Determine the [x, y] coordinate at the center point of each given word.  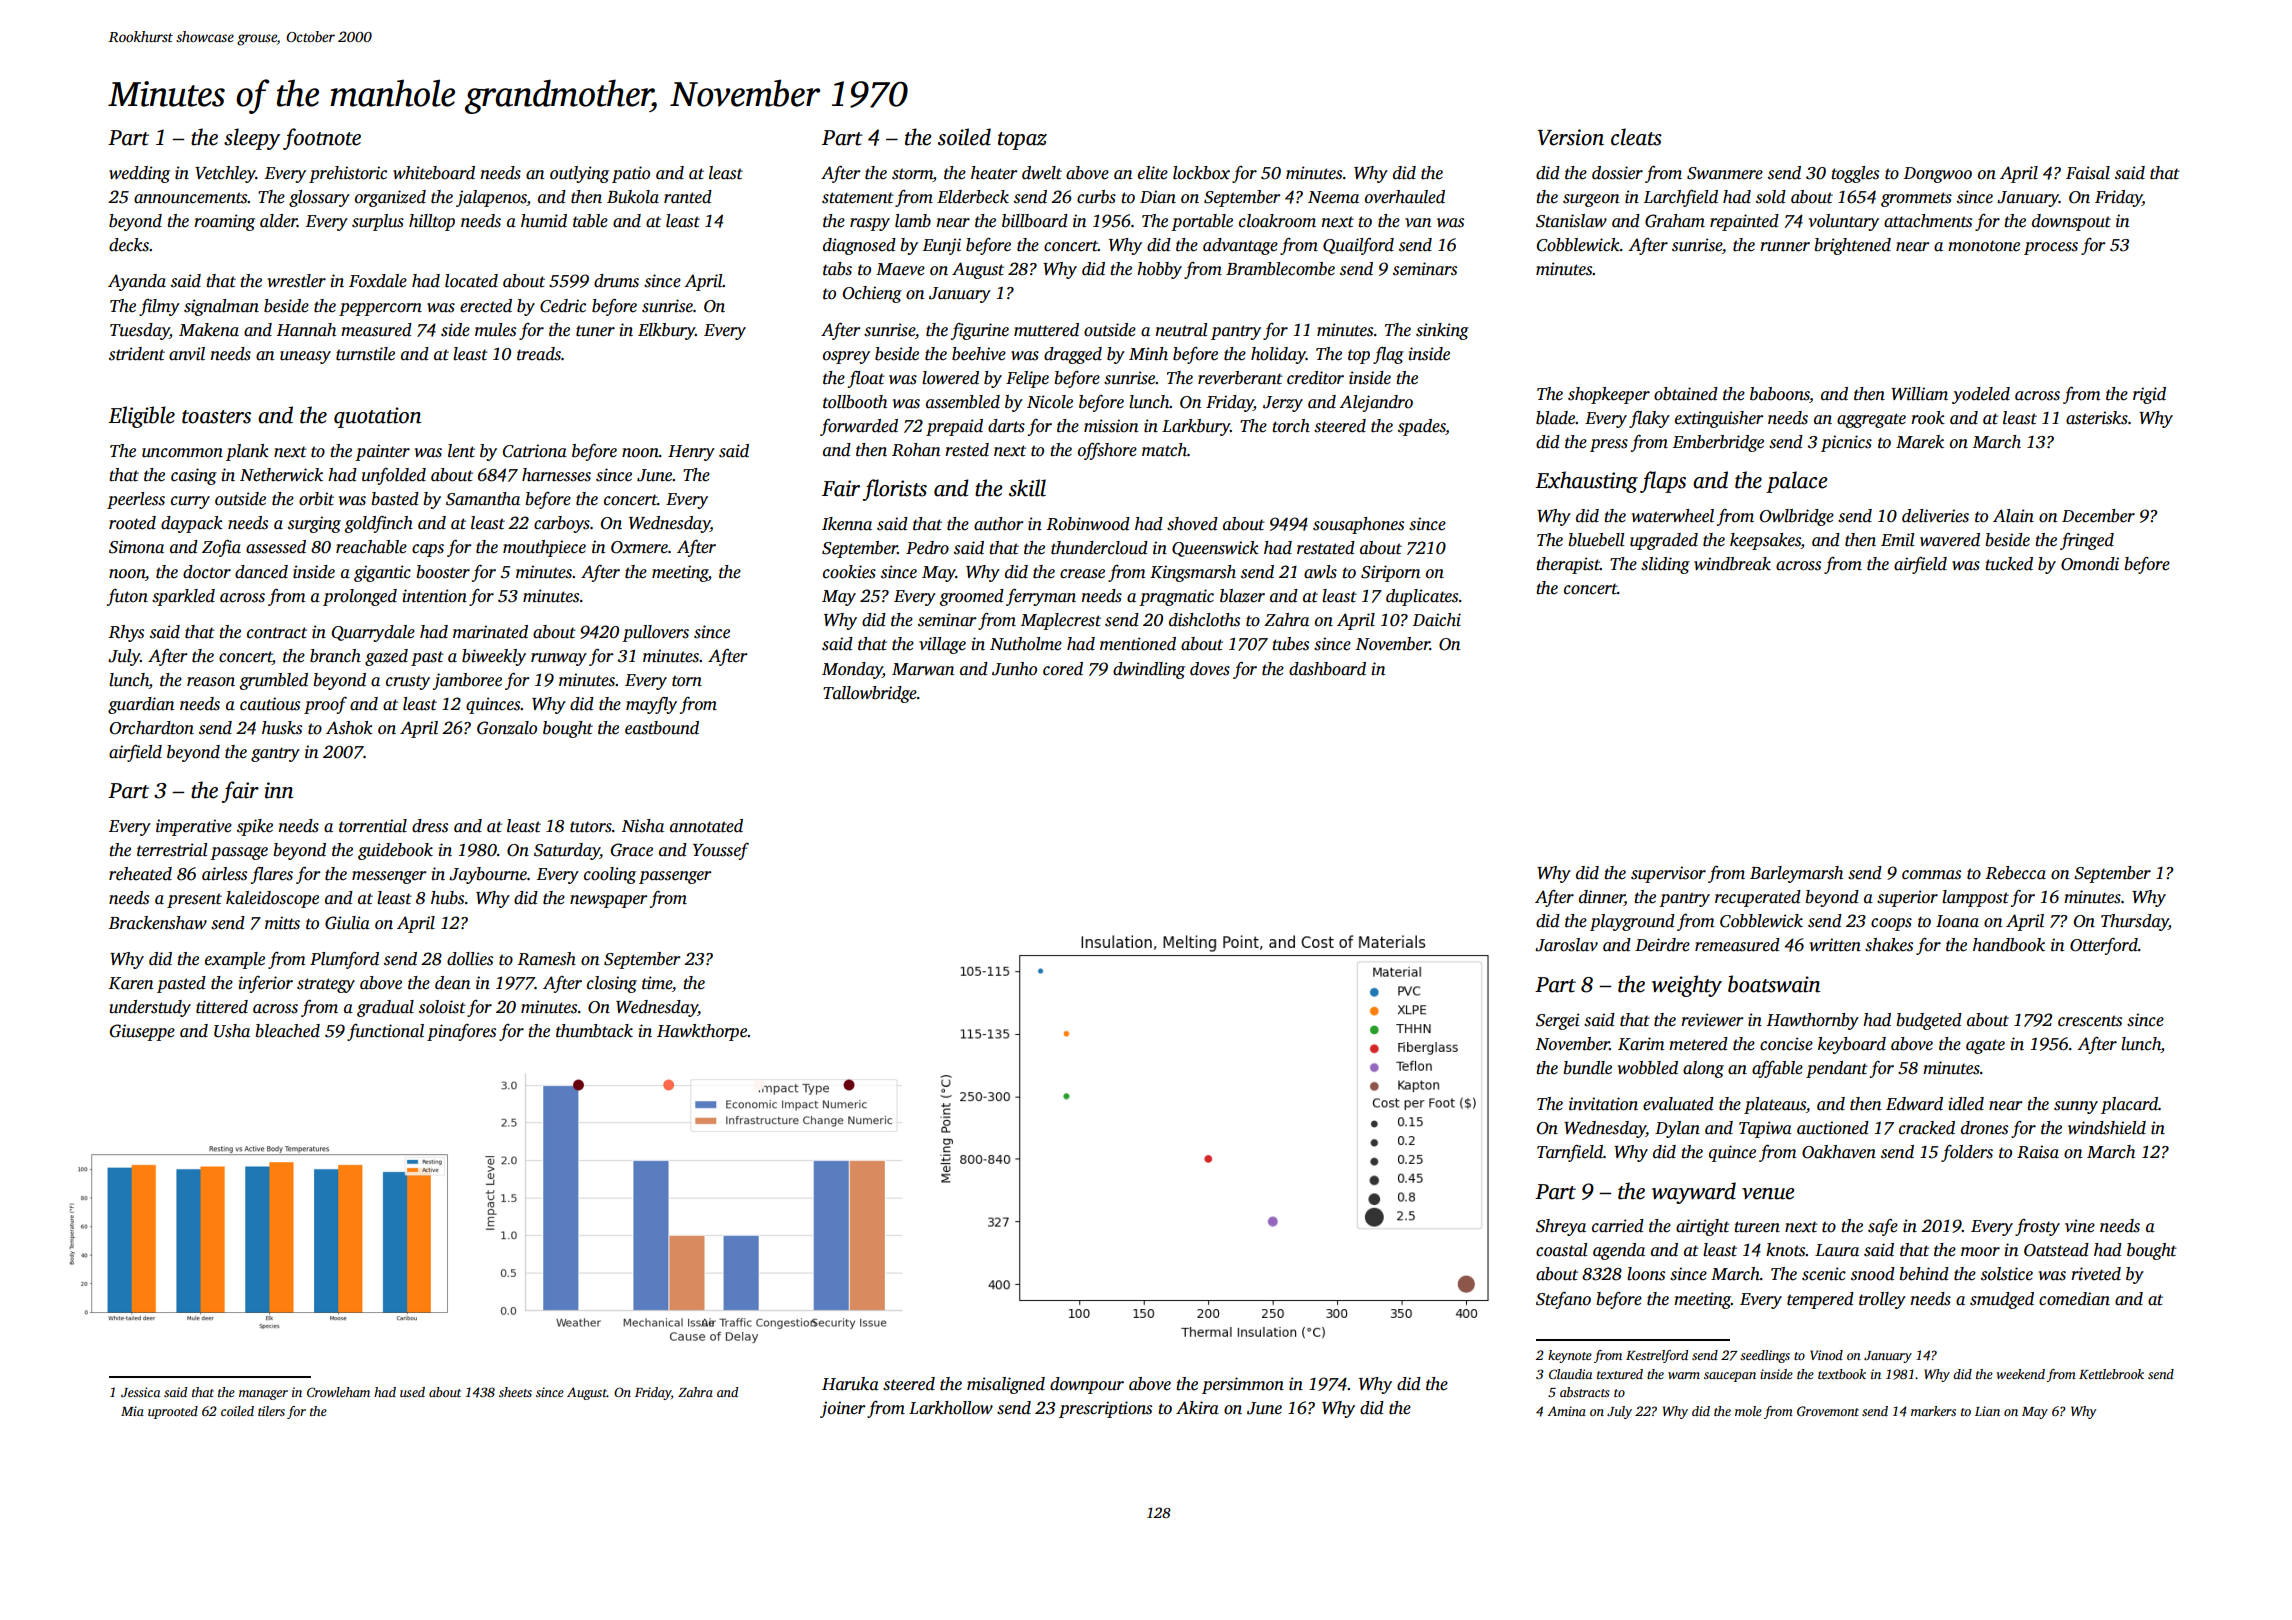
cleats [1636, 137]
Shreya [1561, 1227]
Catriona [535, 451]
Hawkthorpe [702, 1032]
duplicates [1422, 597]
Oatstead [2056, 1250]
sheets [515, 1392]
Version [1571, 137]
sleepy [252, 139]
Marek [1920, 442]
